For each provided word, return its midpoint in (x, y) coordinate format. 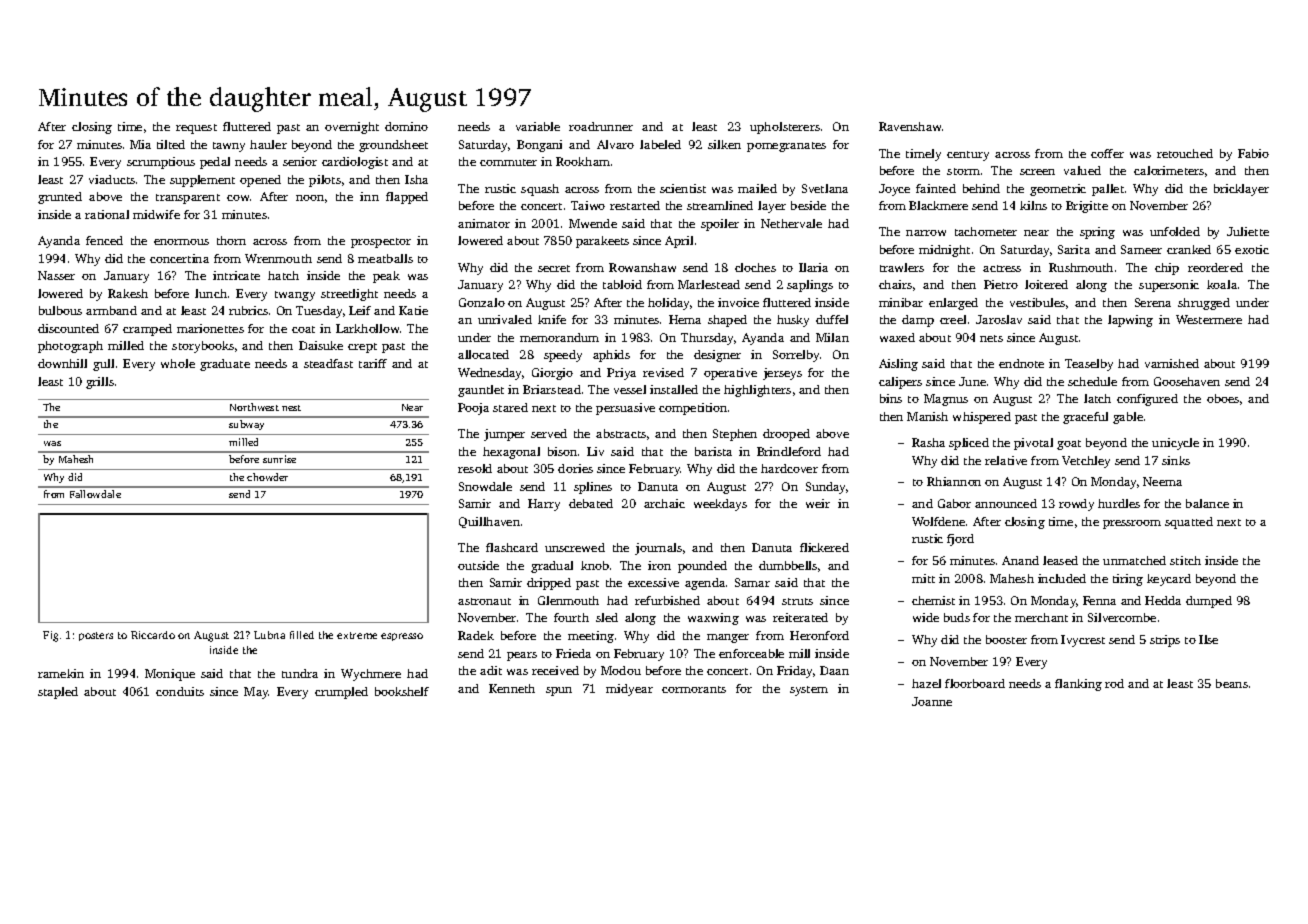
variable (538, 126)
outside (478, 565)
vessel (630, 389)
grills (100, 383)
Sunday (825, 488)
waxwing (713, 619)
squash (540, 190)
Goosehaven (1187, 381)
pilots (325, 181)
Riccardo (153, 635)
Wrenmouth (278, 258)
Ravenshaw (910, 126)
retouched (1185, 153)
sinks (1176, 460)
